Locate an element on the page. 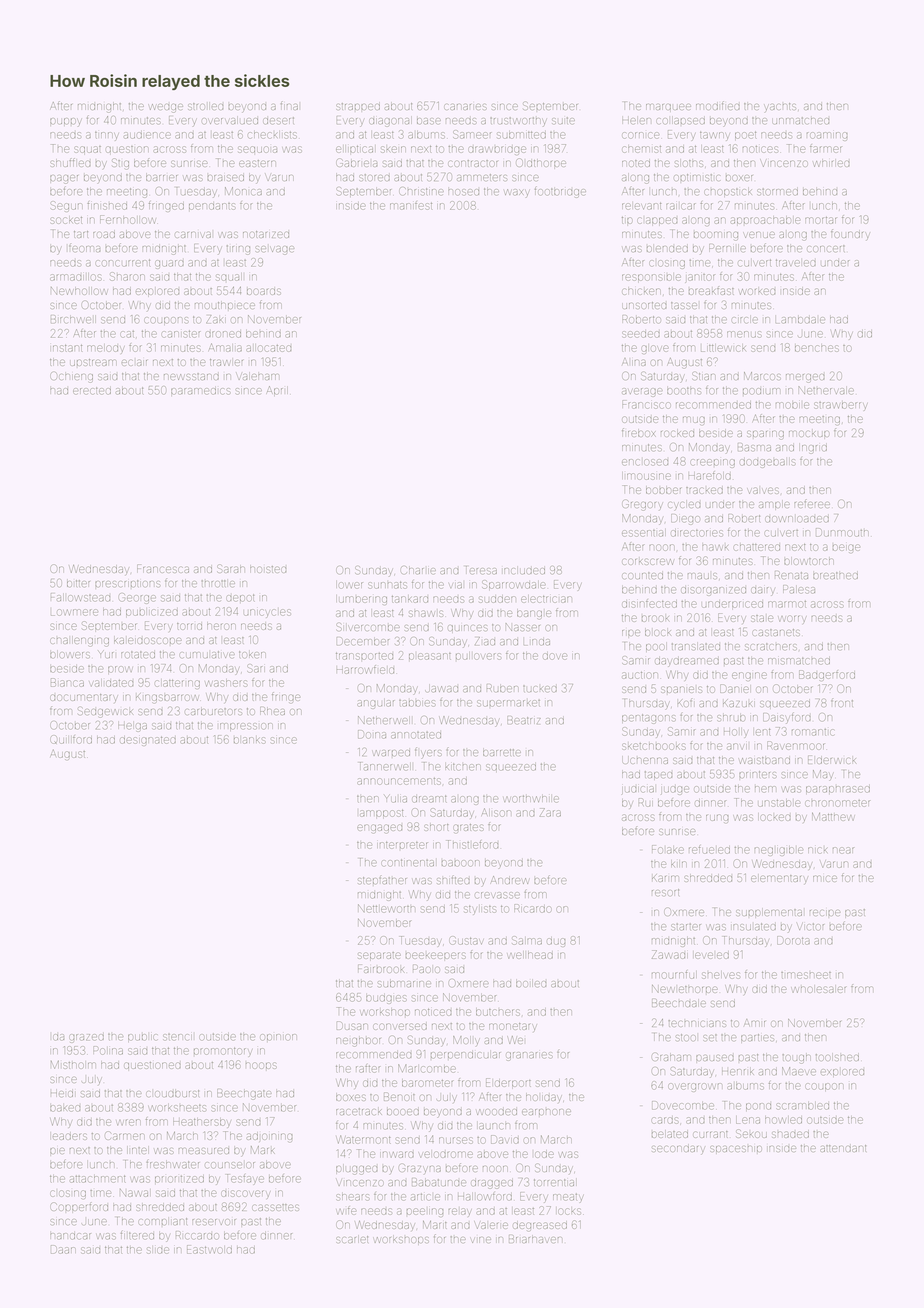 The width and height of the page is (924, 1308). Daan is located at coordinates (63, 1249).
